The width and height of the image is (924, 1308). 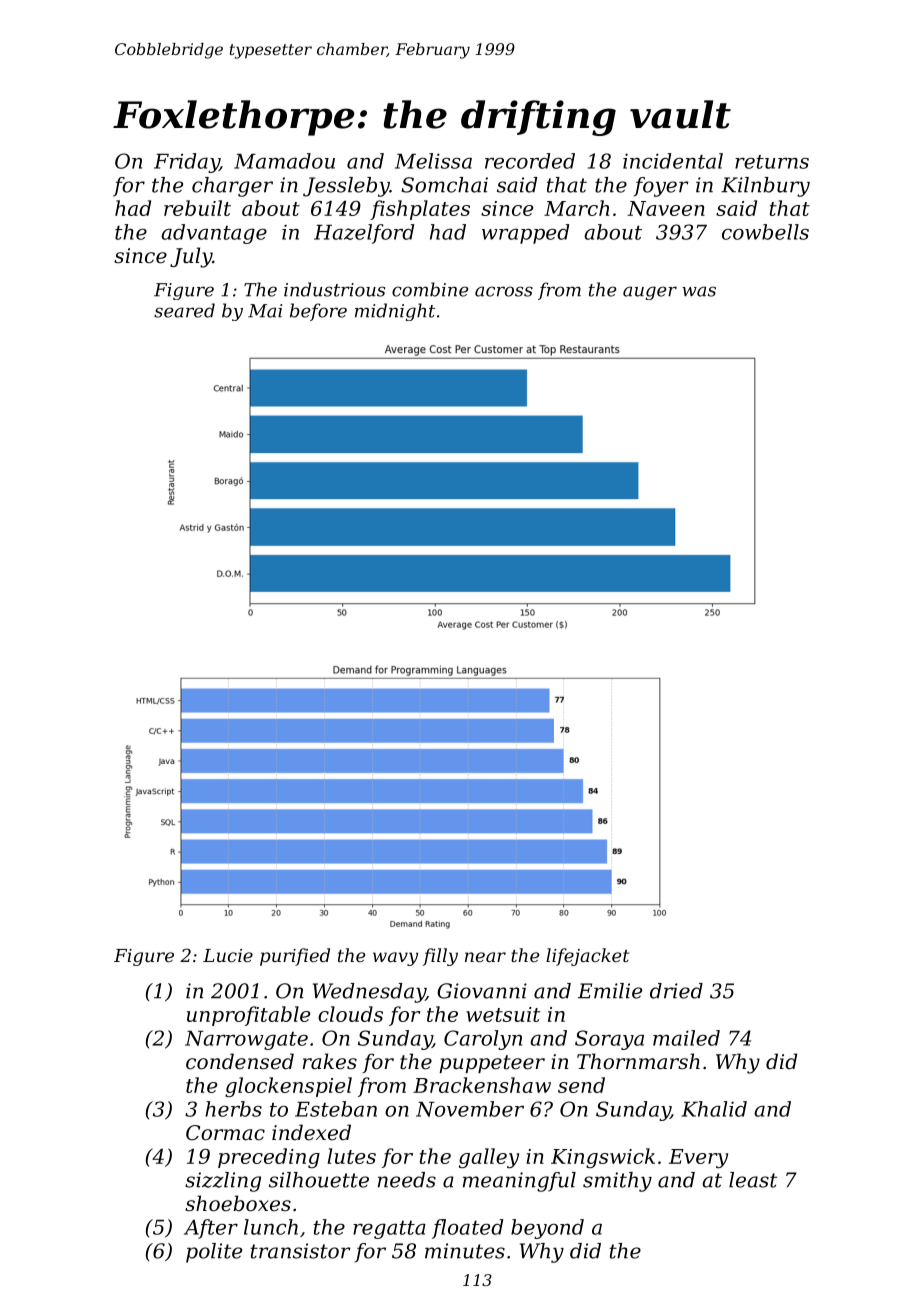 What do you see at coordinates (666, 208) in the image?
I see `Naveen` at bounding box center [666, 208].
